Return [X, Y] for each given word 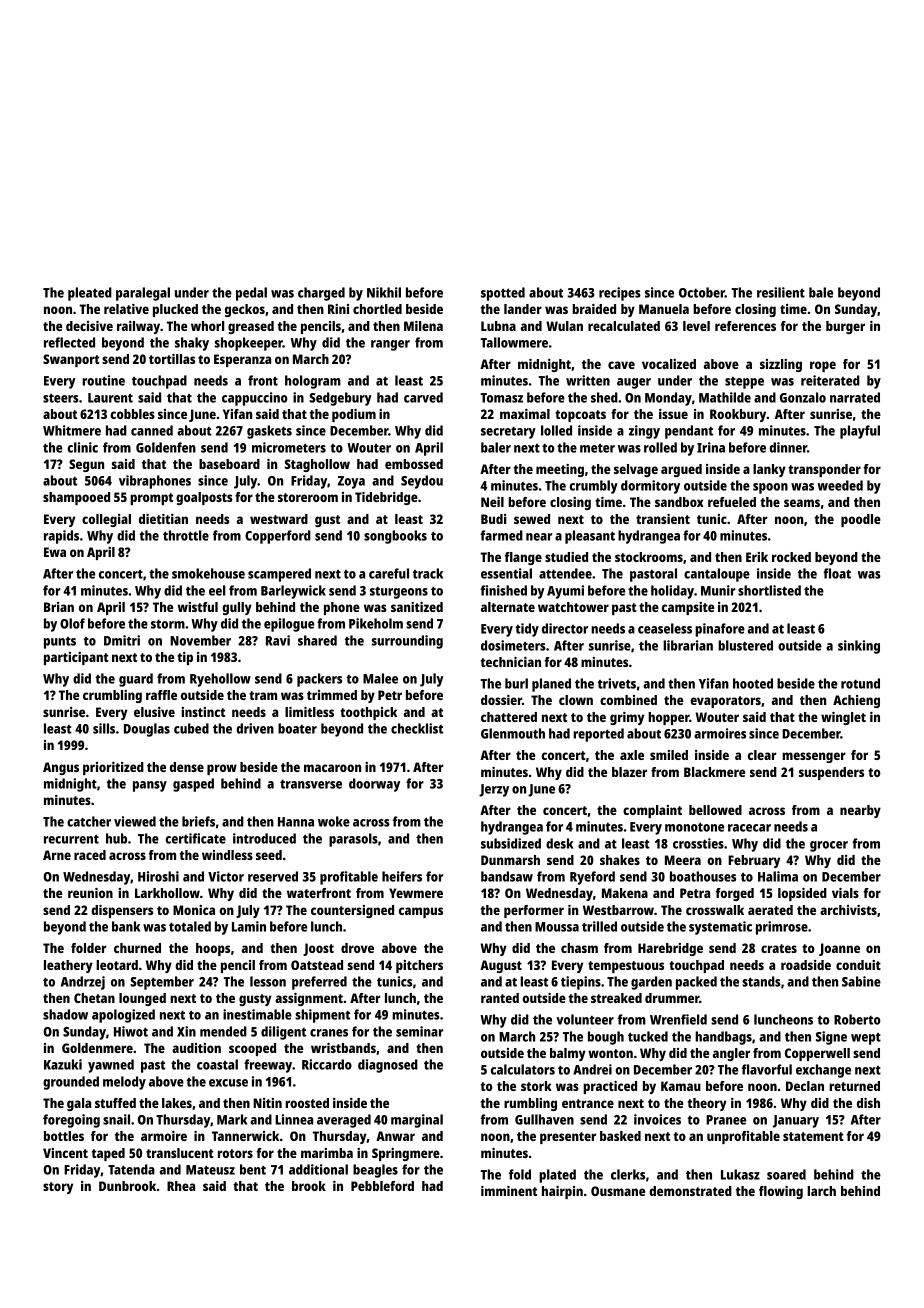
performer [534, 911]
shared [317, 640]
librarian [688, 645]
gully [237, 608]
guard [136, 680]
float [837, 573]
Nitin [267, 1103]
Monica [194, 910]
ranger [390, 345]
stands [761, 981]
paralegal [143, 294]
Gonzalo [803, 397]
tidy [527, 630]
